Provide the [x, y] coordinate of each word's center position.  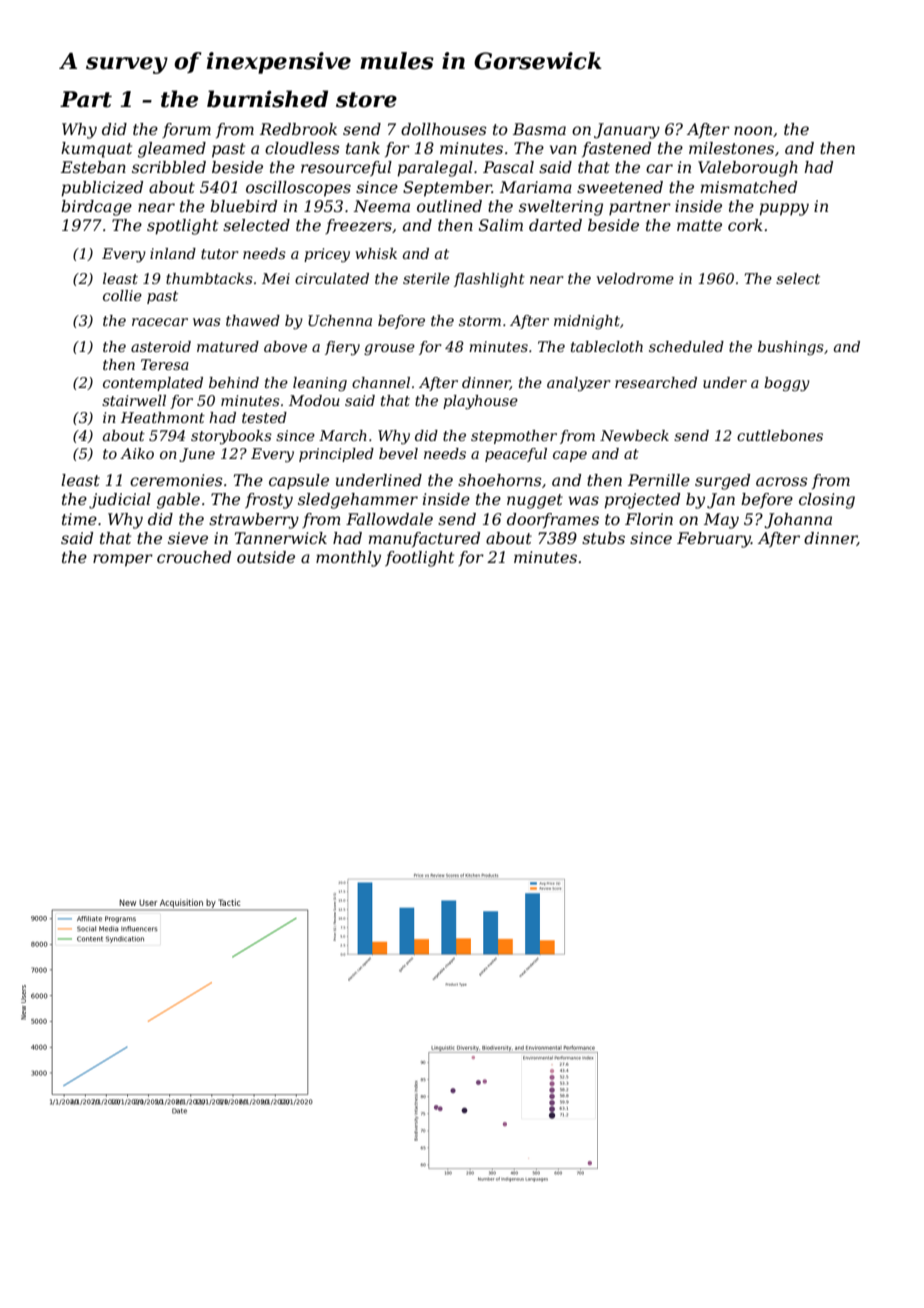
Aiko [137, 453]
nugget [535, 501]
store [366, 100]
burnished [267, 99]
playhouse [480, 402]
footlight [419, 559]
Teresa [165, 364]
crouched [194, 557]
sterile [426, 278]
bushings [791, 348]
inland [173, 253]
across [782, 481]
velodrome [635, 278]
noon [753, 130]
